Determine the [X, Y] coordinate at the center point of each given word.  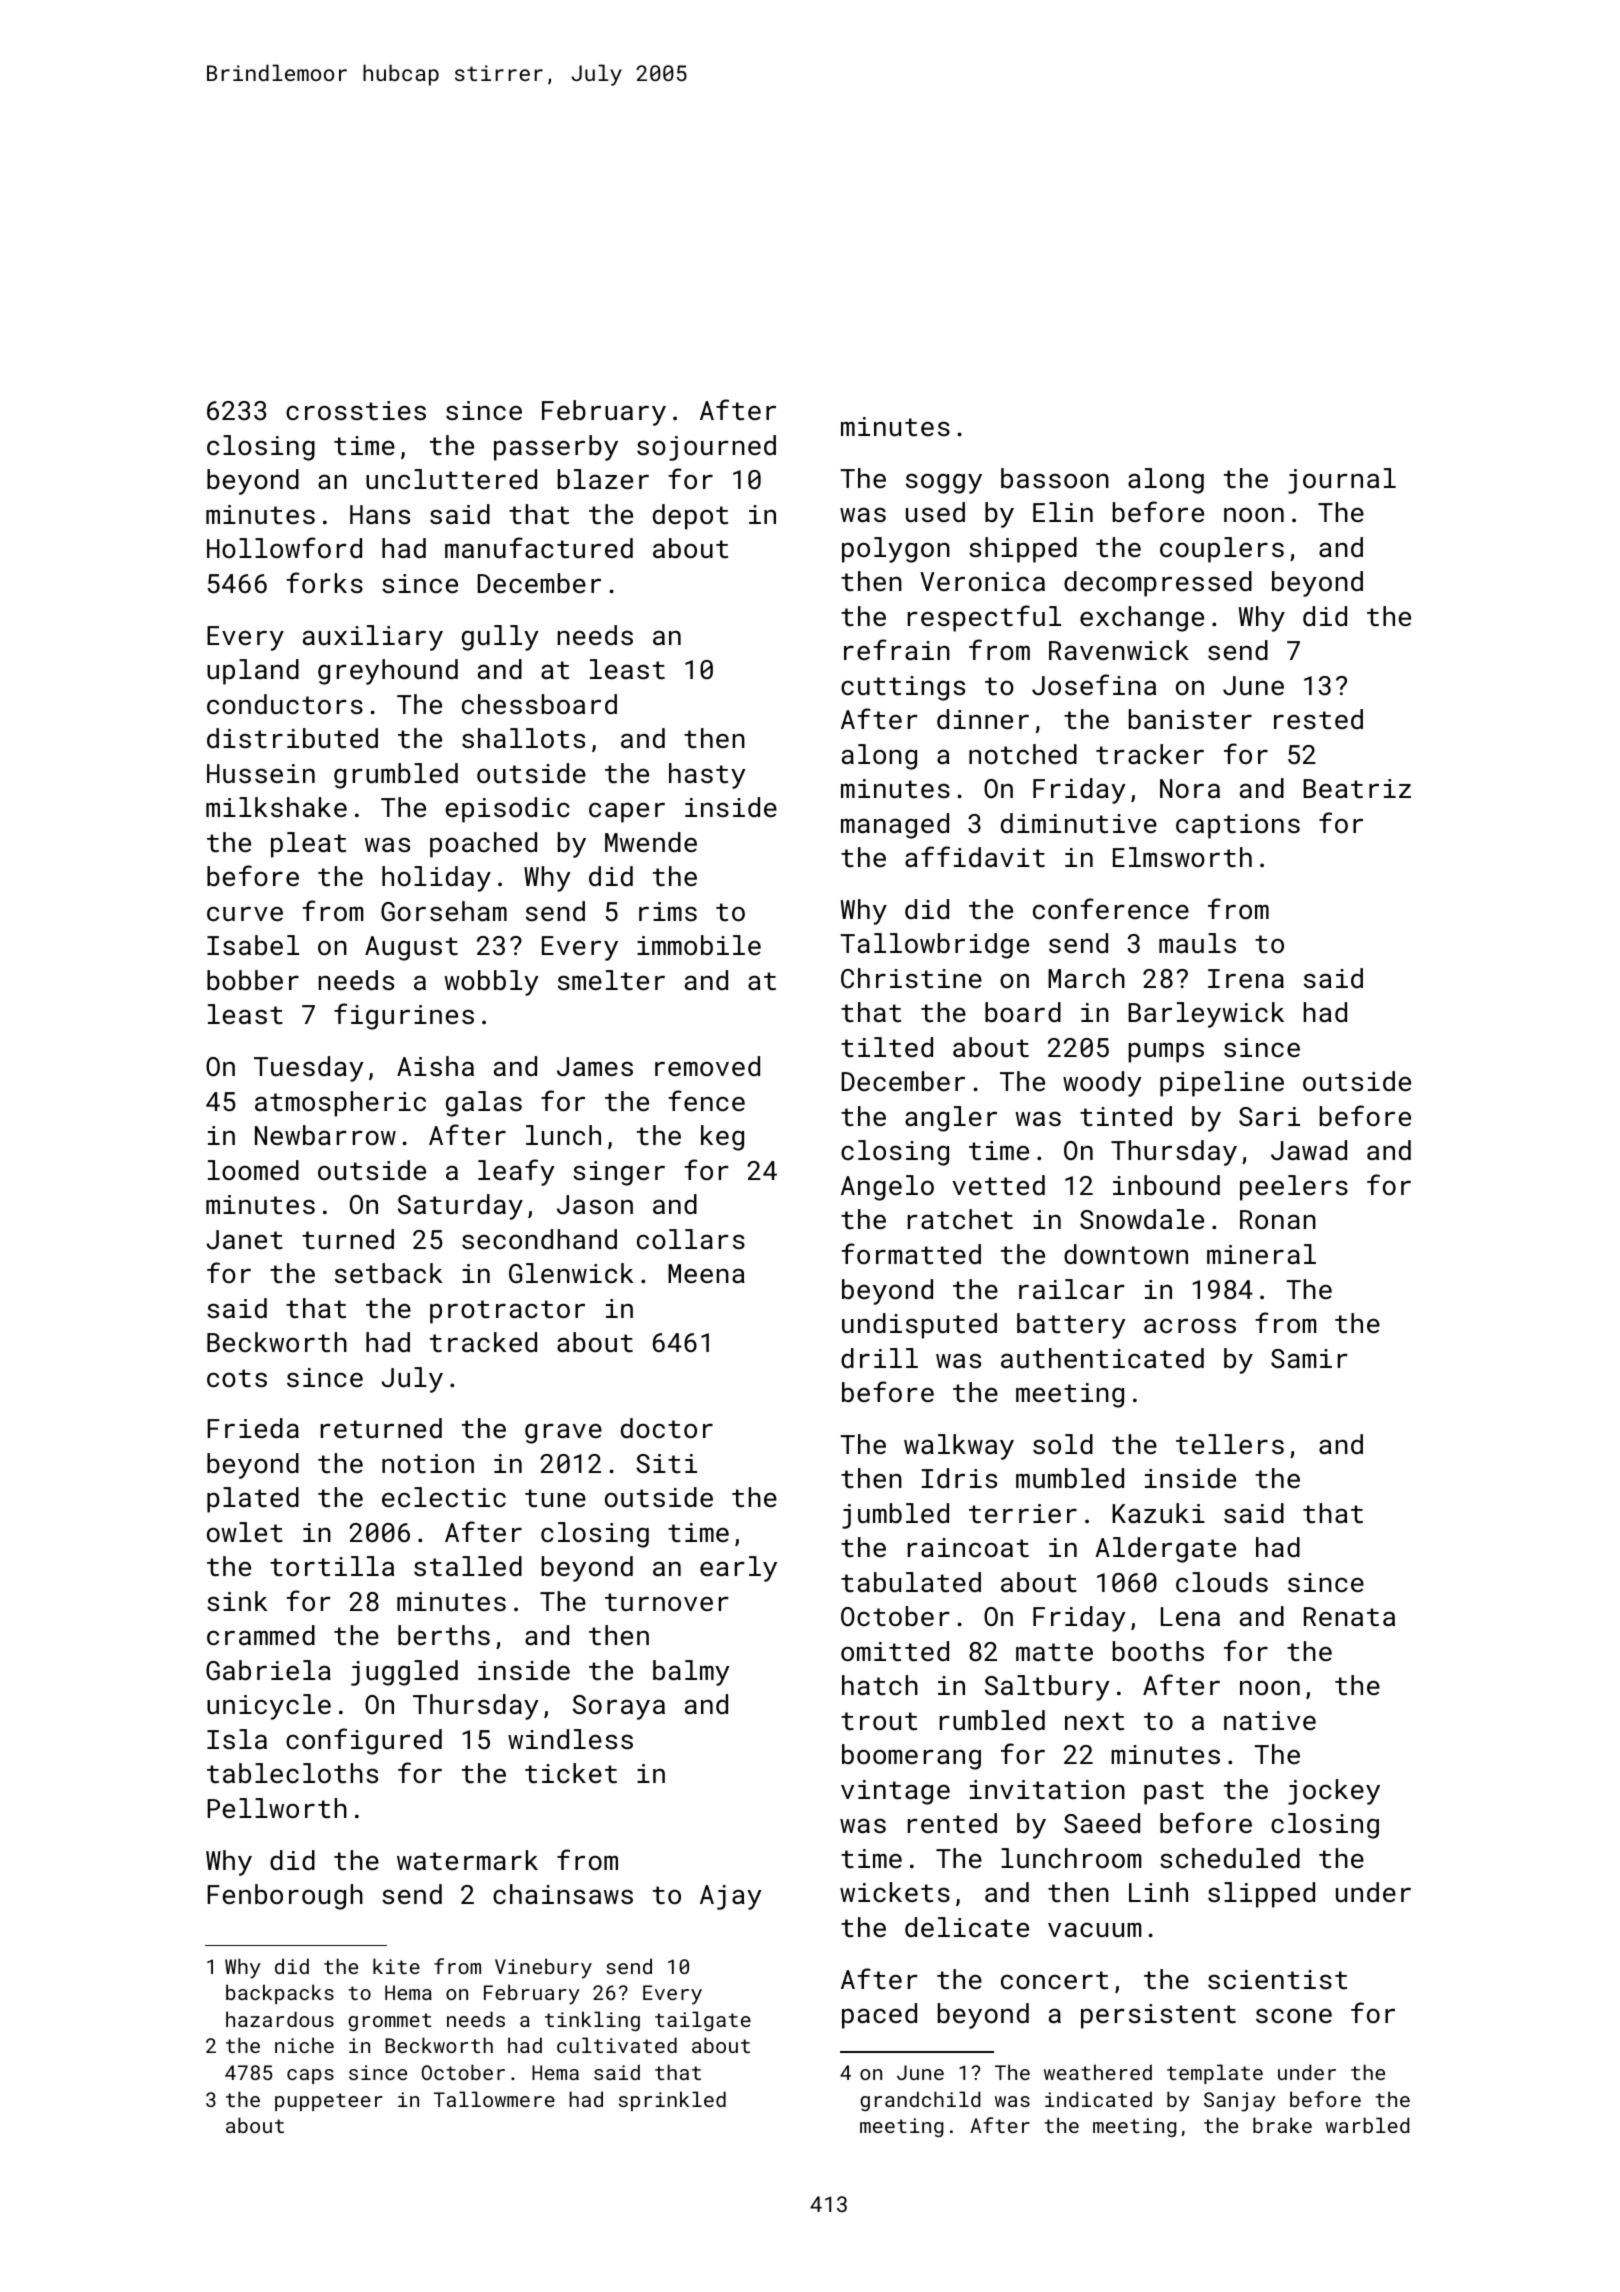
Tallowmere [494, 2099]
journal [1342, 481]
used [935, 512]
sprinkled [672, 2101]
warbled [1367, 2125]
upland [253, 672]
